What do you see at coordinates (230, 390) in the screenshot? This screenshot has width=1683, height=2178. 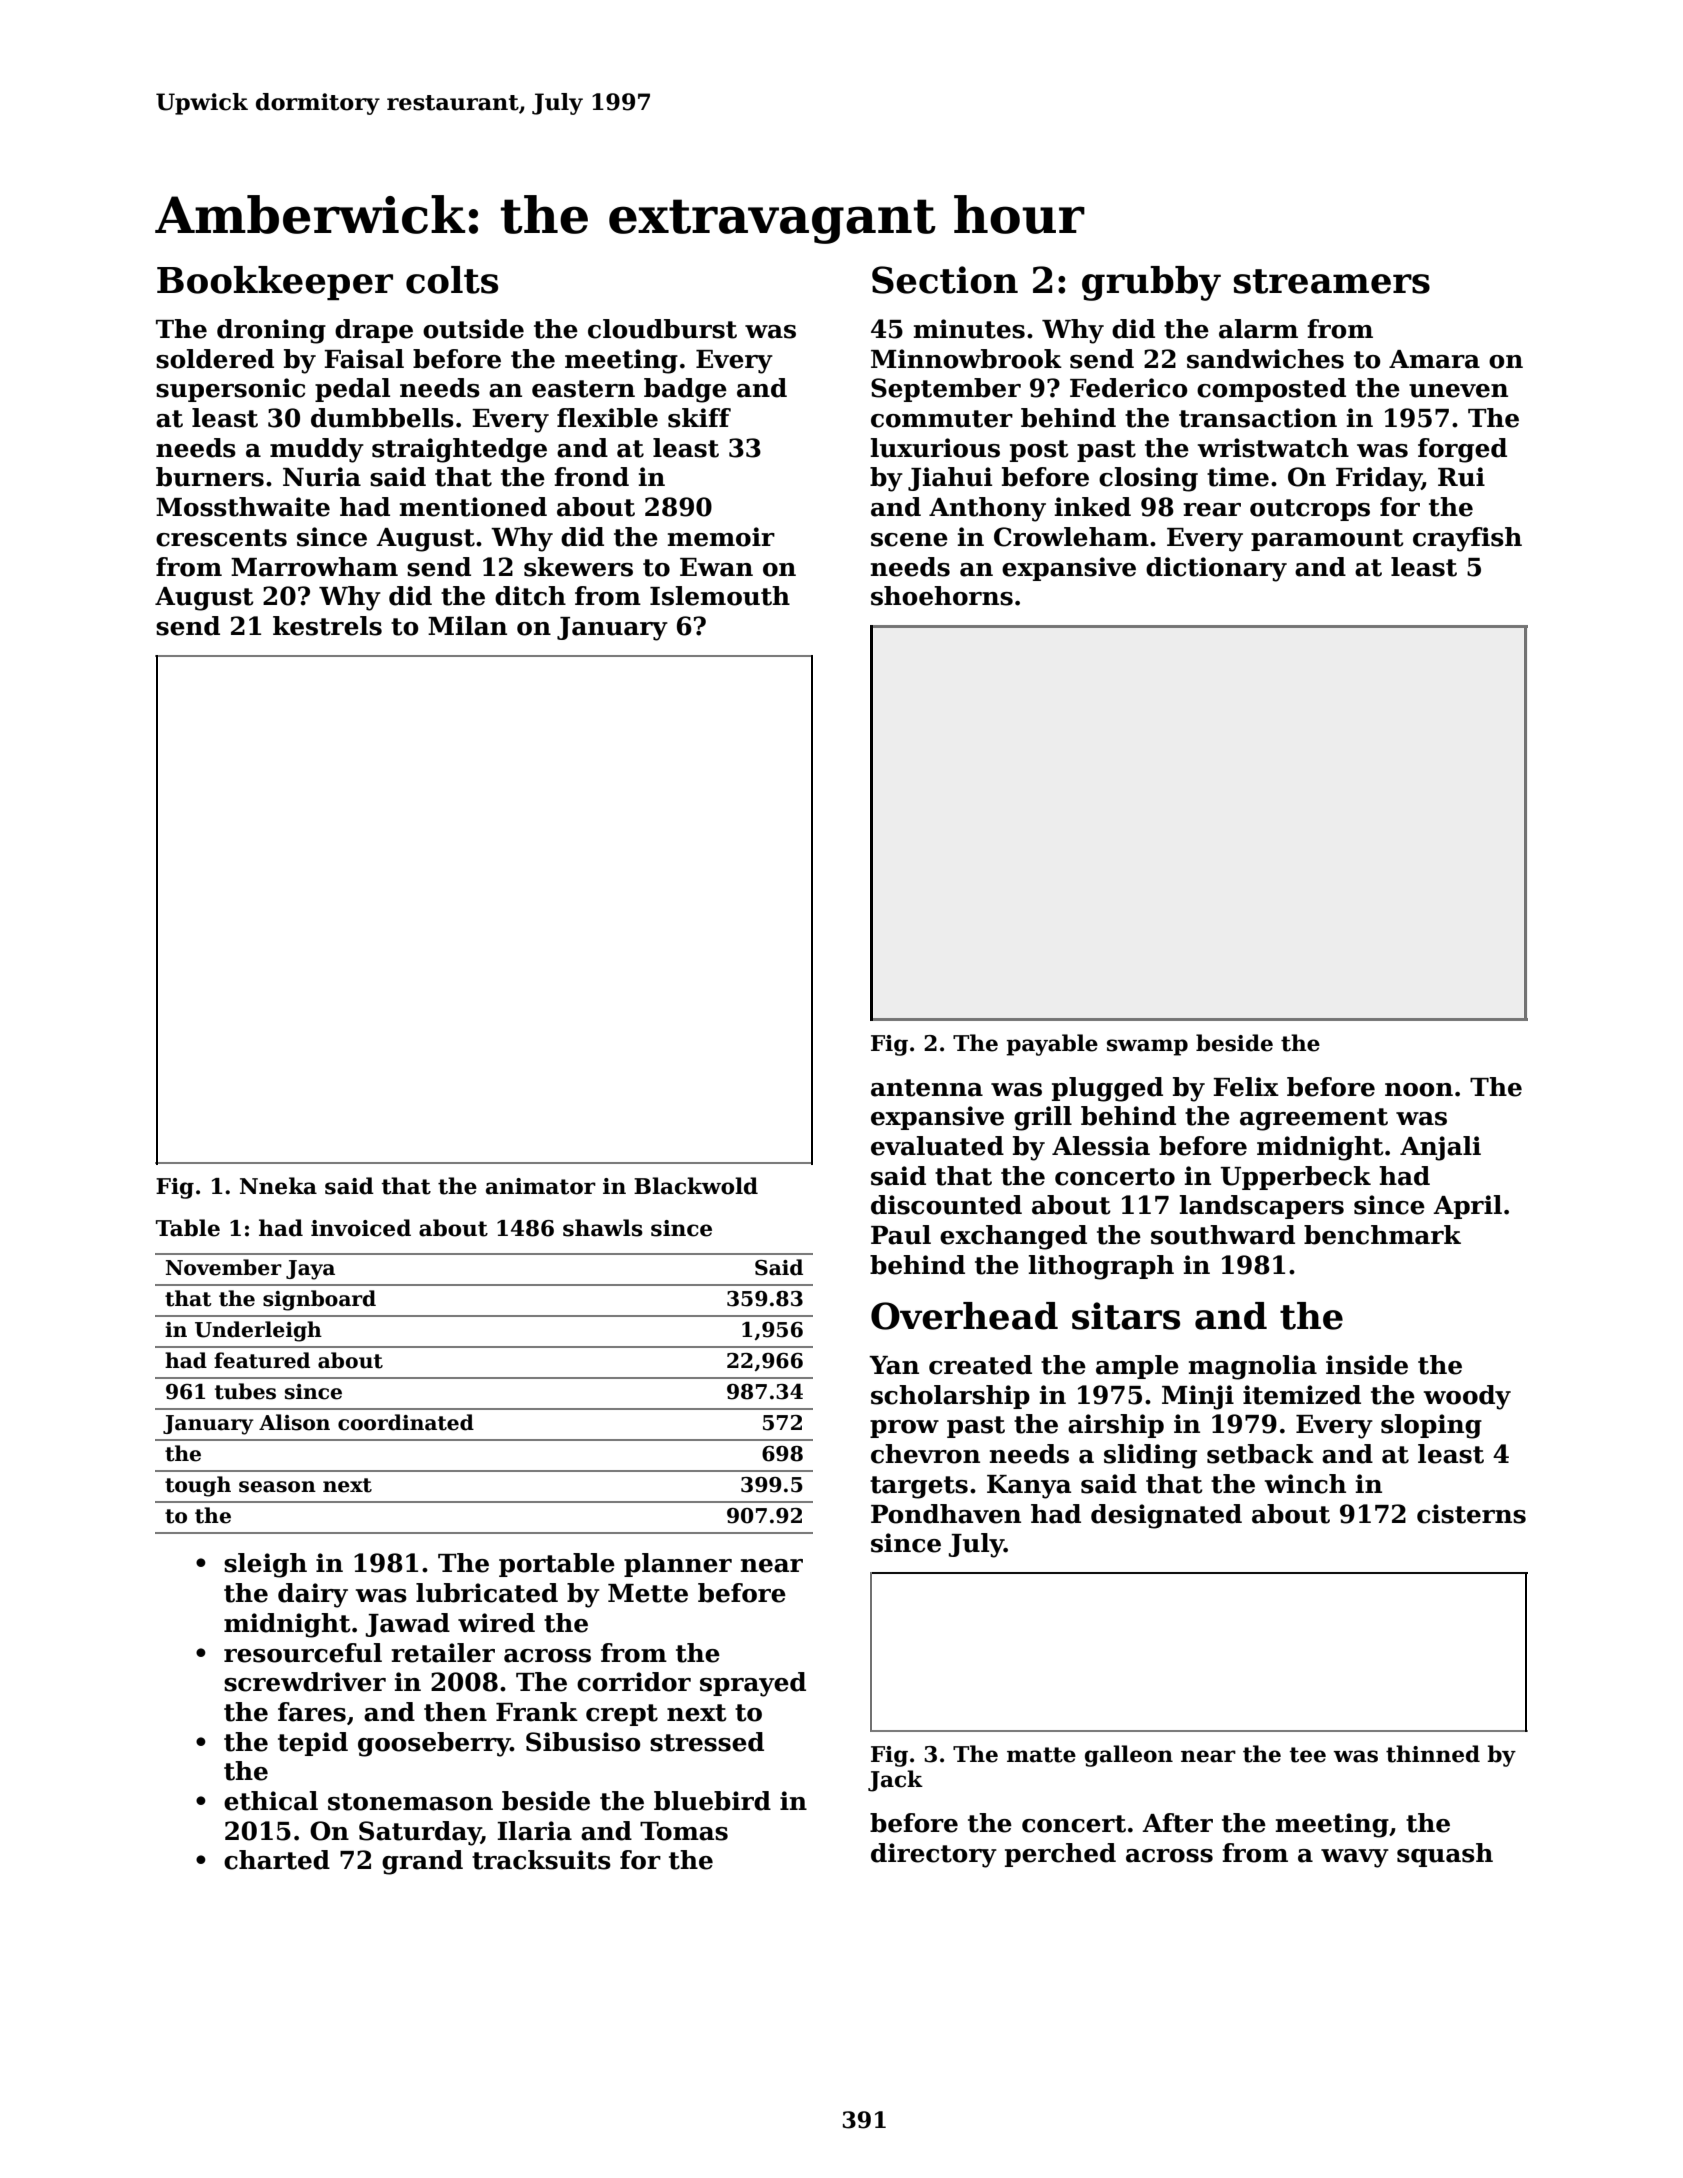 I see `supersonic` at bounding box center [230, 390].
